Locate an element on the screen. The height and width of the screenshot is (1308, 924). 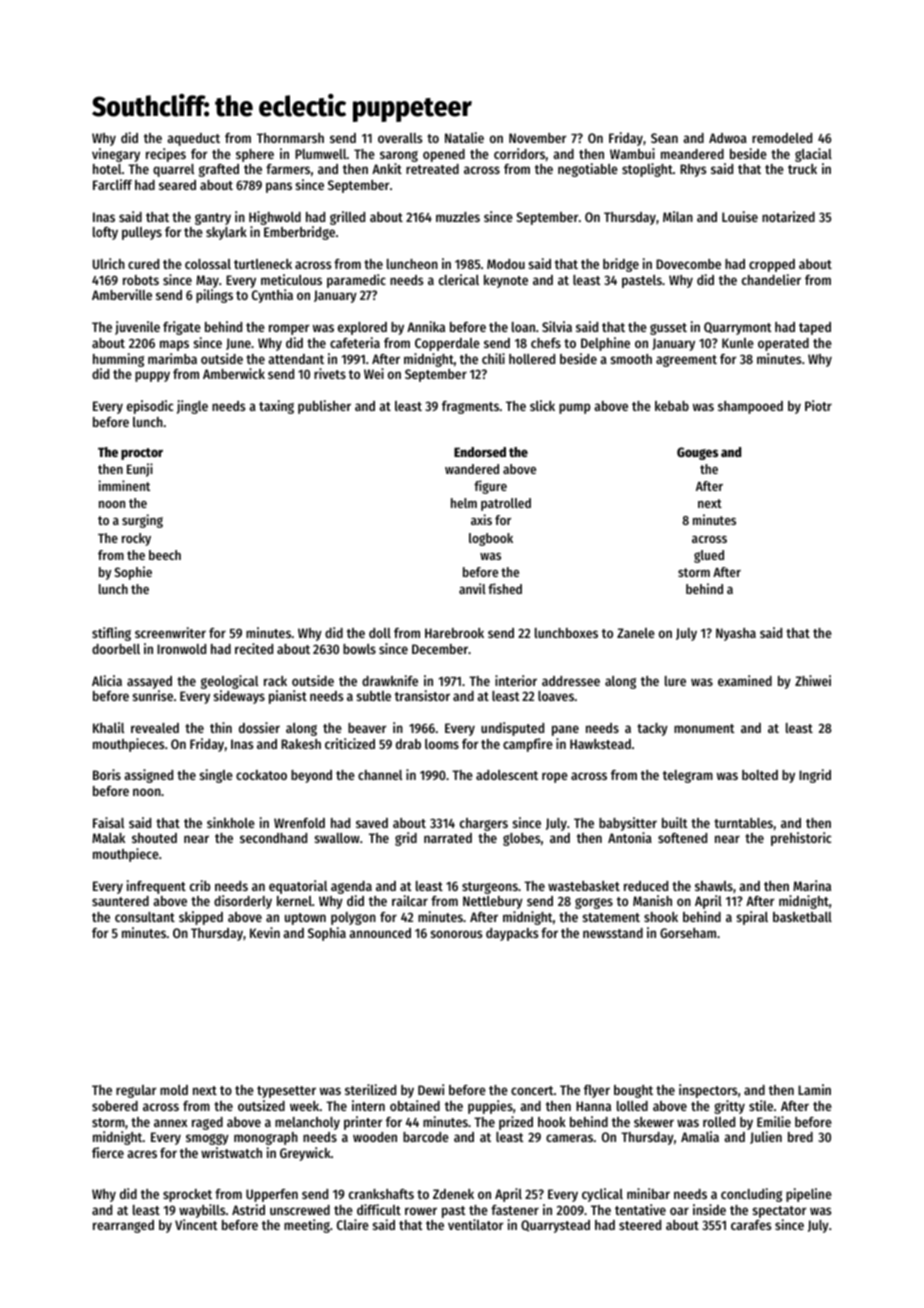
inspectors is located at coordinates (708, 1091).
